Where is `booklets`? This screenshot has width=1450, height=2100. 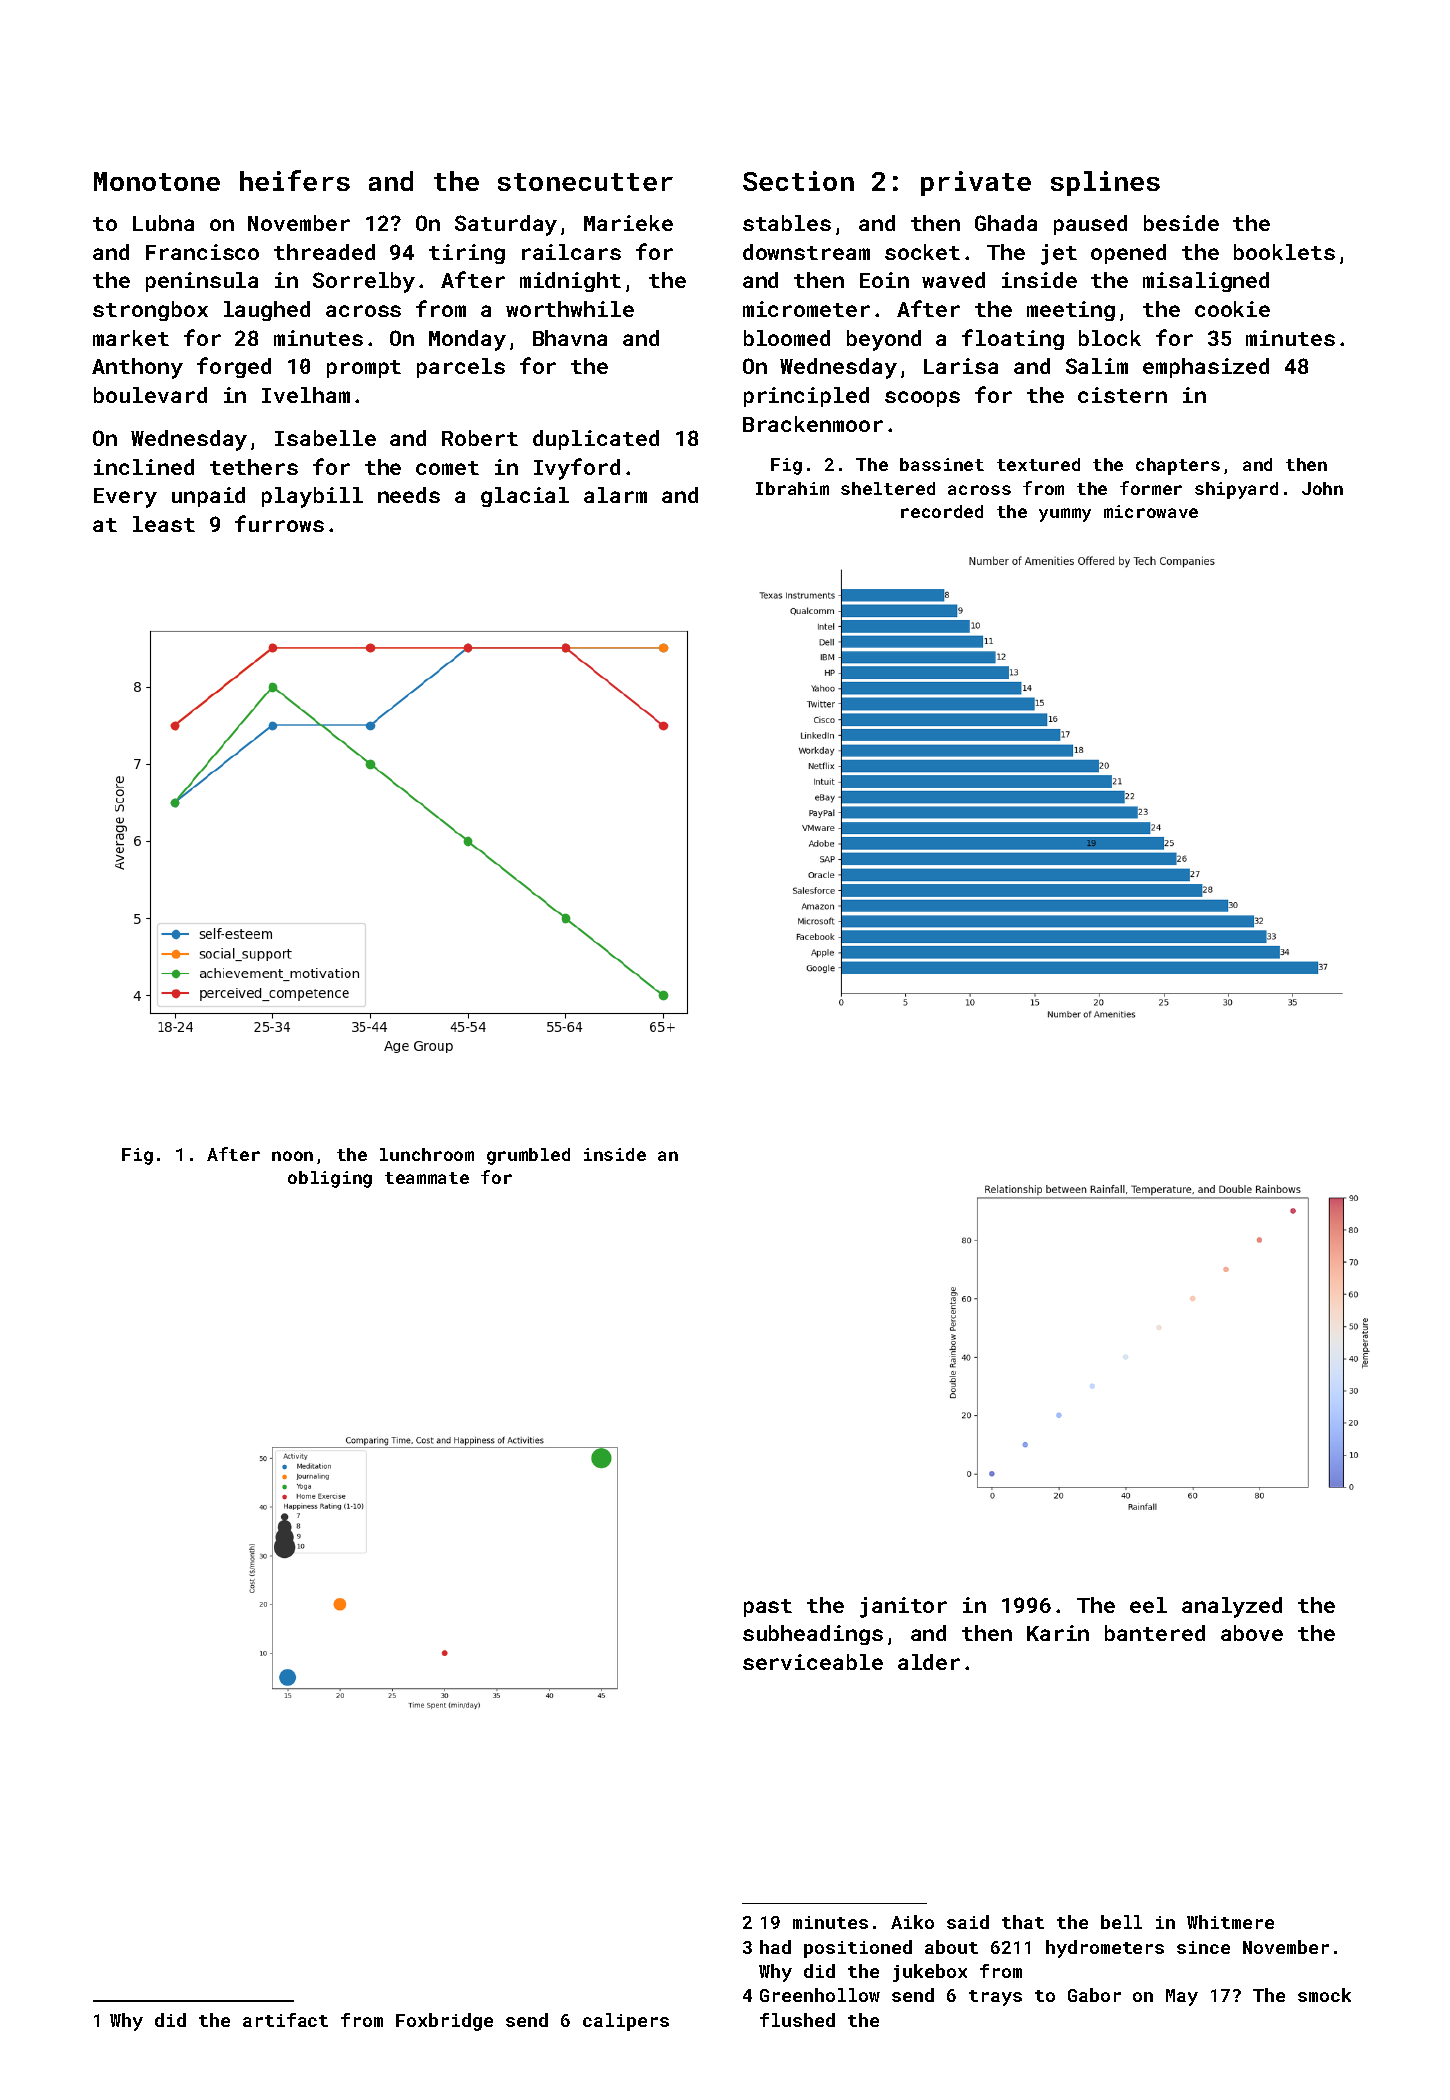
booklets is located at coordinates (1284, 252).
